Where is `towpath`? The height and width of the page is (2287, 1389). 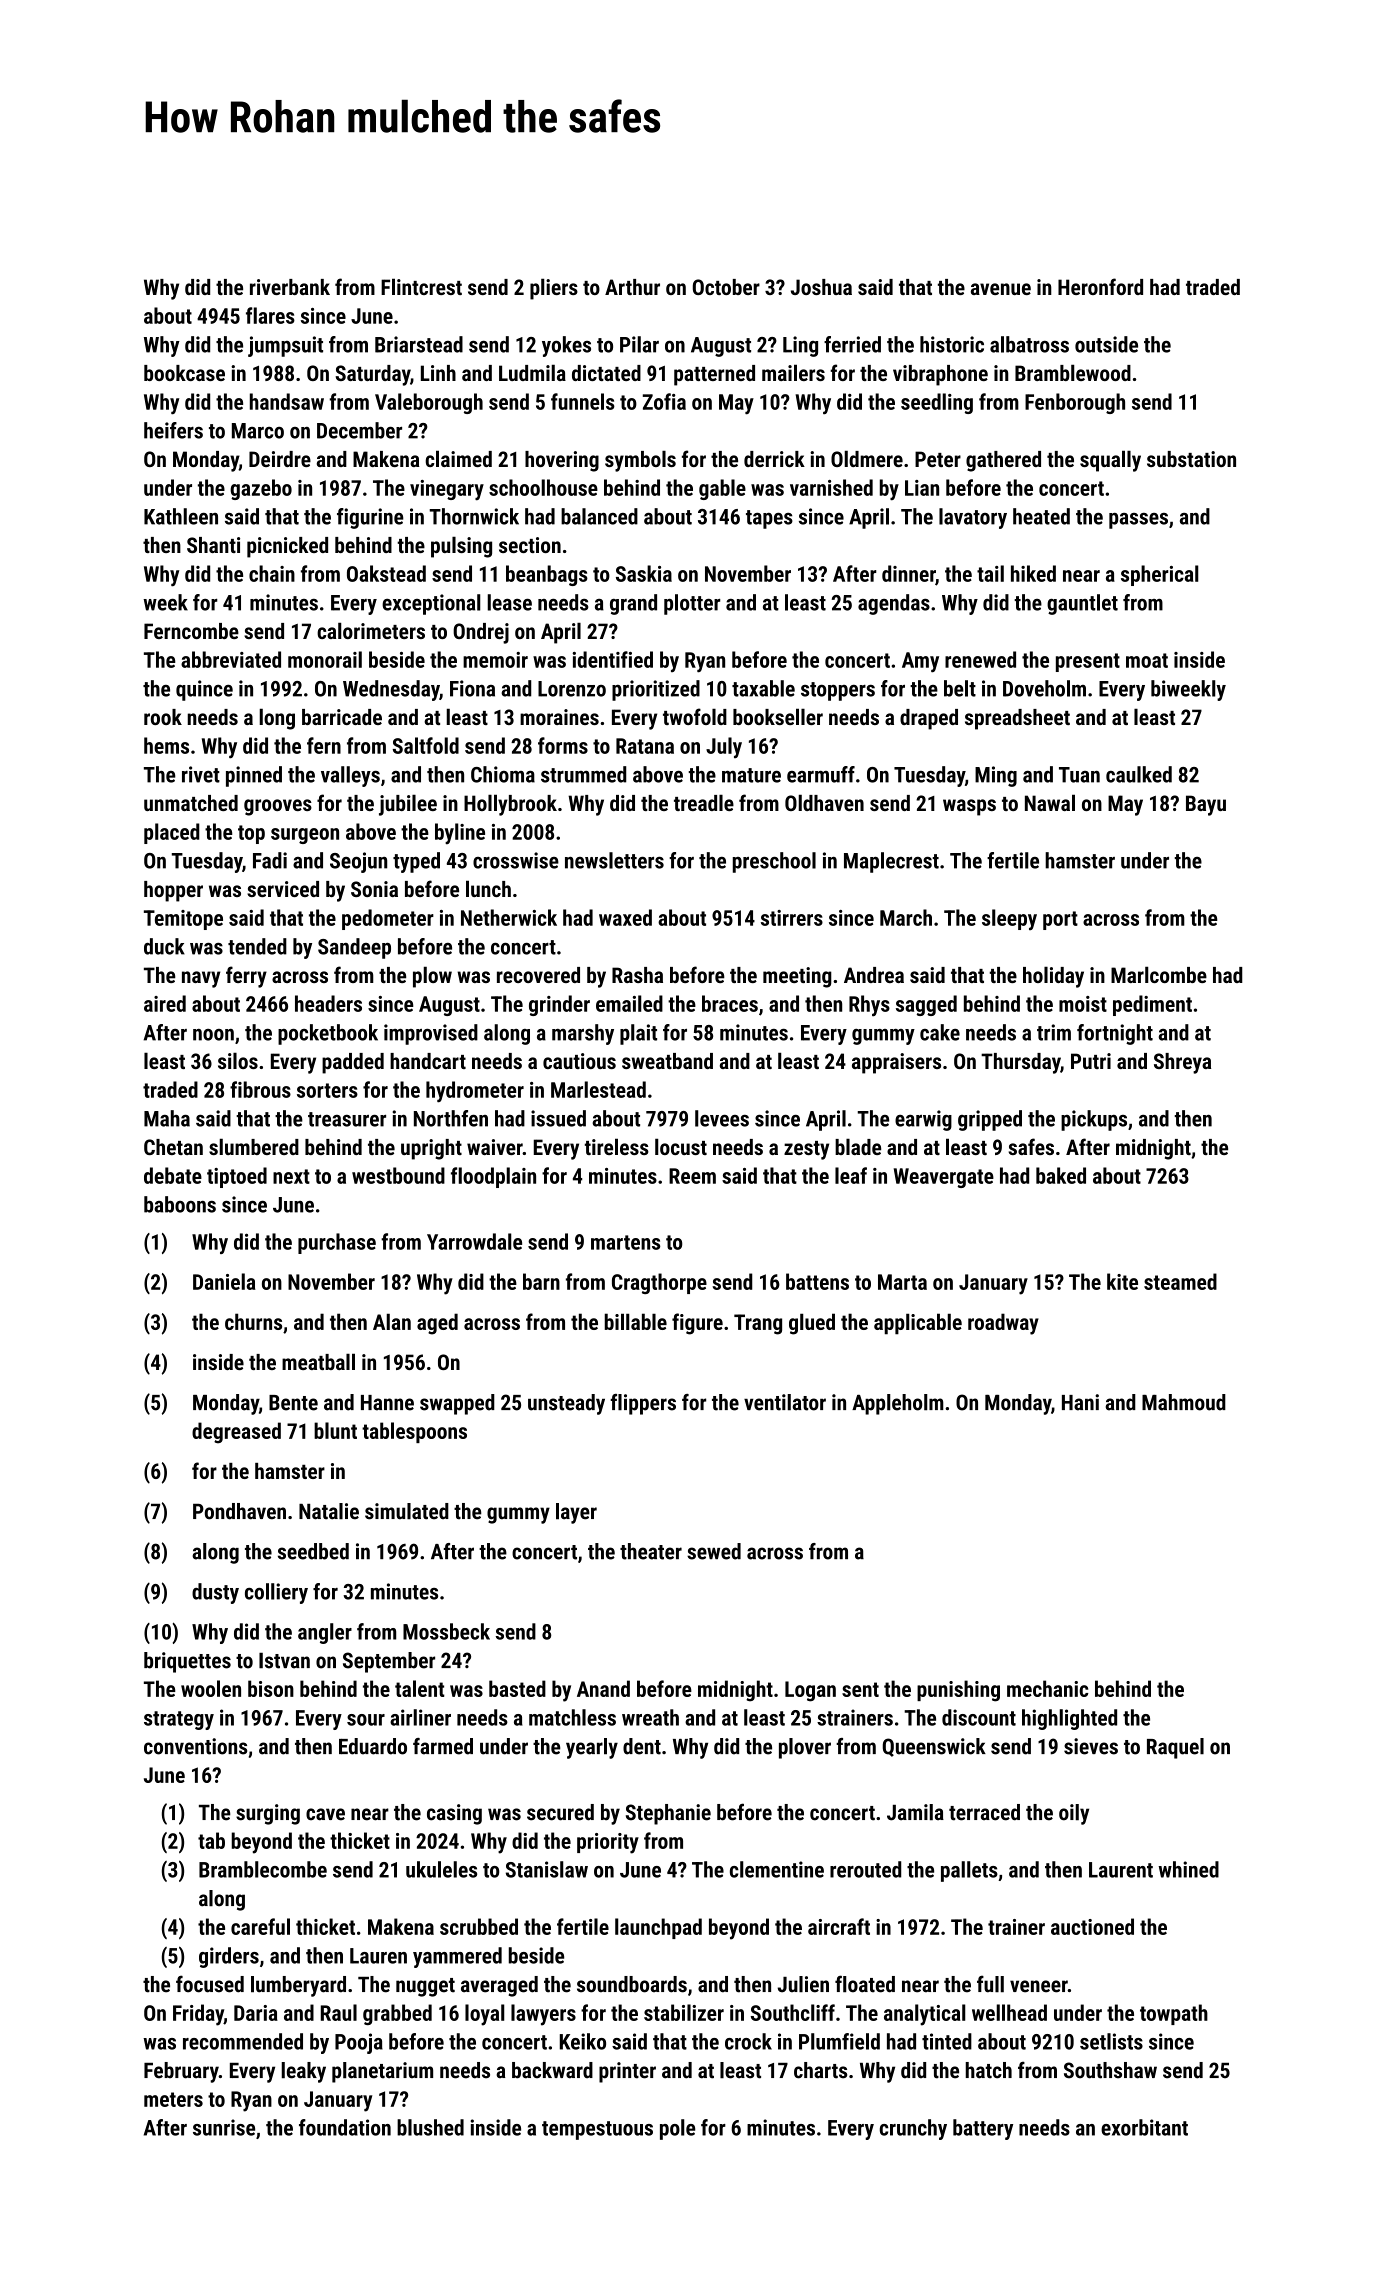 towpath is located at coordinates (1174, 2014).
